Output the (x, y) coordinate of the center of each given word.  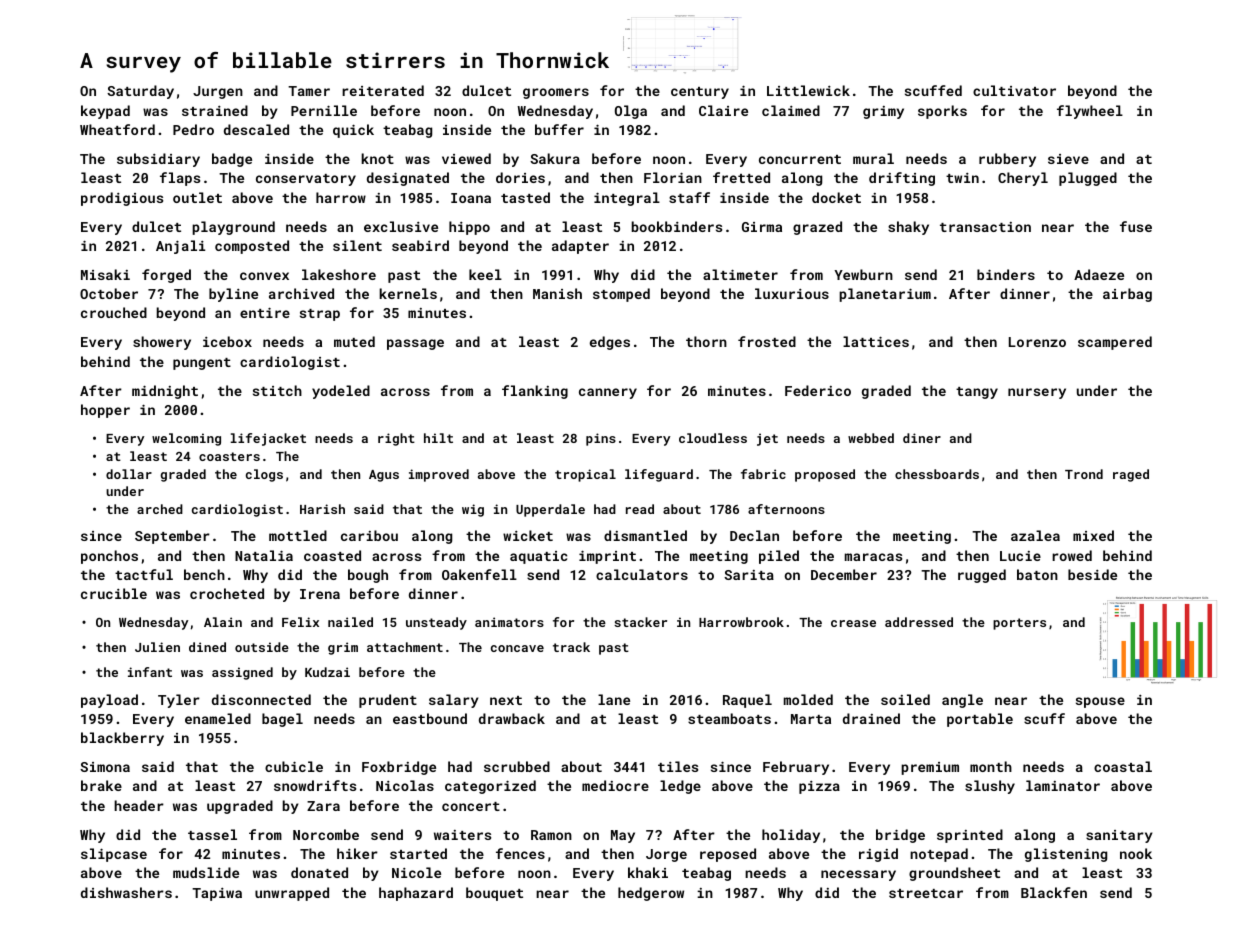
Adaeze (1099, 274)
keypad (105, 112)
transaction (985, 227)
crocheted (227, 593)
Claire (723, 110)
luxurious (792, 293)
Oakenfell (479, 574)
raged (1131, 475)
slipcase (114, 855)
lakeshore (339, 274)
